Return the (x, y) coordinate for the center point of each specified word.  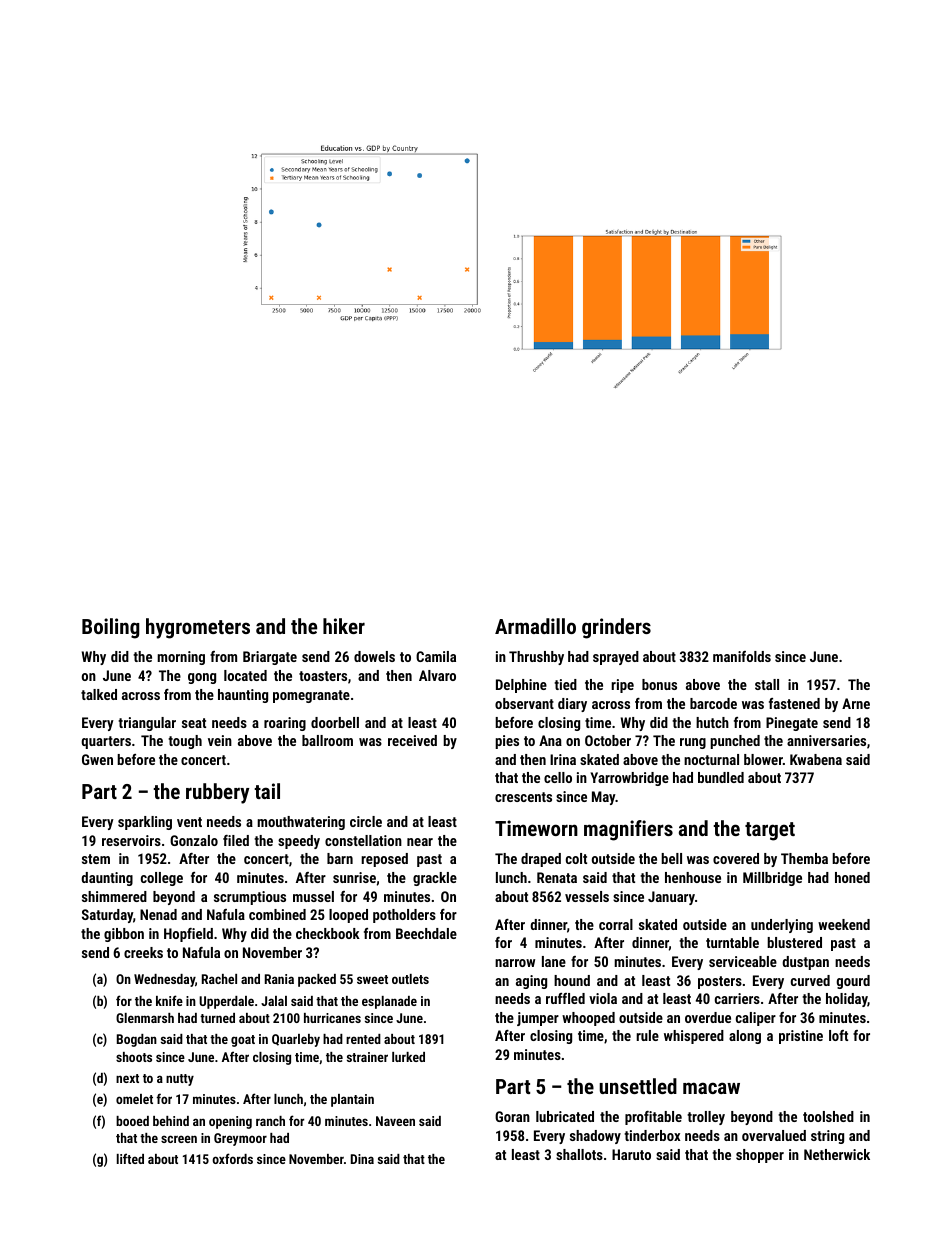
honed (852, 877)
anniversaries (826, 740)
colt (576, 858)
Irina (563, 759)
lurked (408, 1057)
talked (99, 694)
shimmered (114, 896)
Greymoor (240, 1139)
